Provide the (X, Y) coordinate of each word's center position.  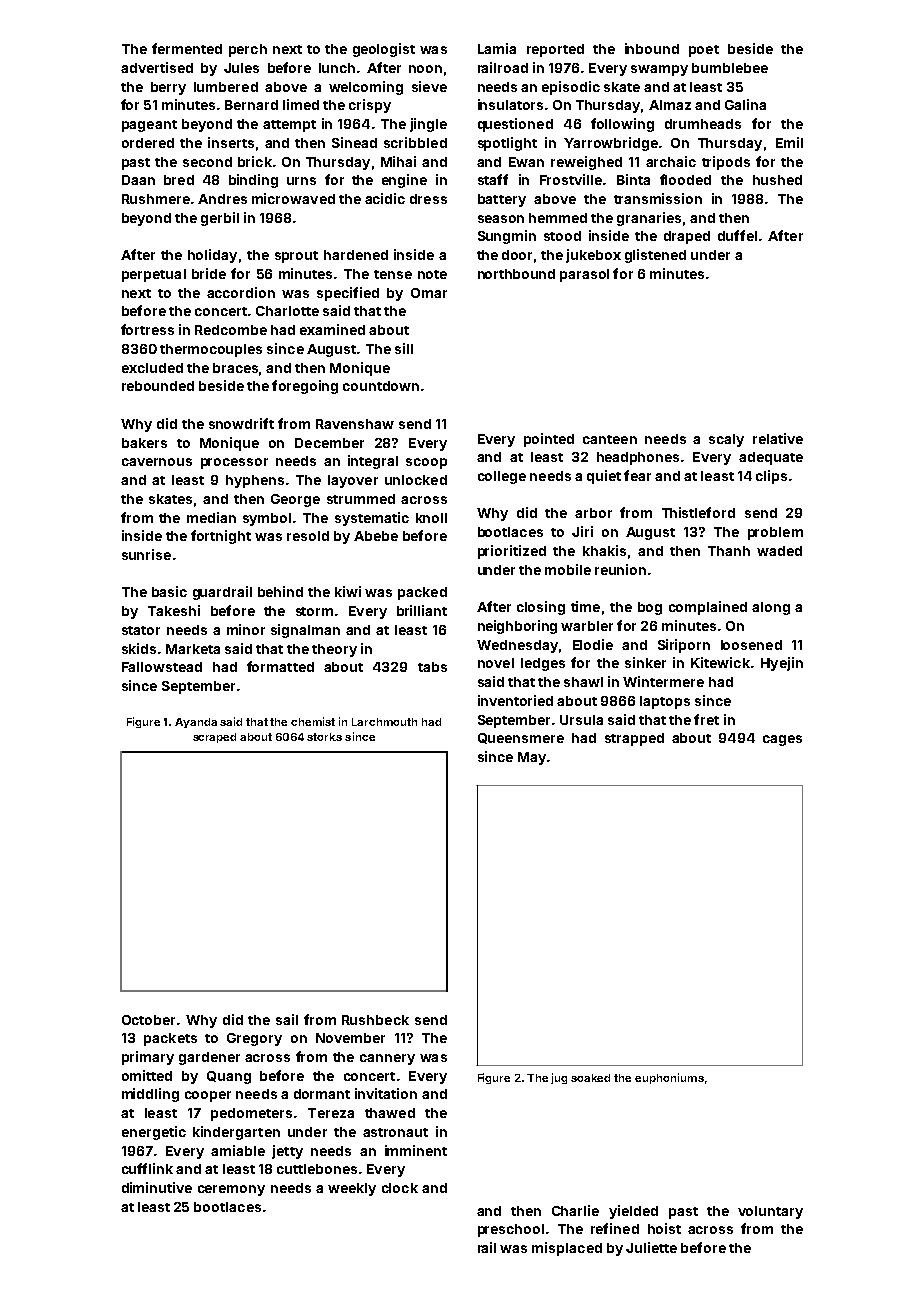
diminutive (157, 1187)
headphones (638, 458)
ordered (148, 143)
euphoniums (669, 1078)
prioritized (512, 552)
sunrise (146, 554)
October (148, 1020)
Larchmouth (384, 722)
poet (704, 51)
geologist (384, 50)
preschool (511, 1230)
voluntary (770, 1212)
